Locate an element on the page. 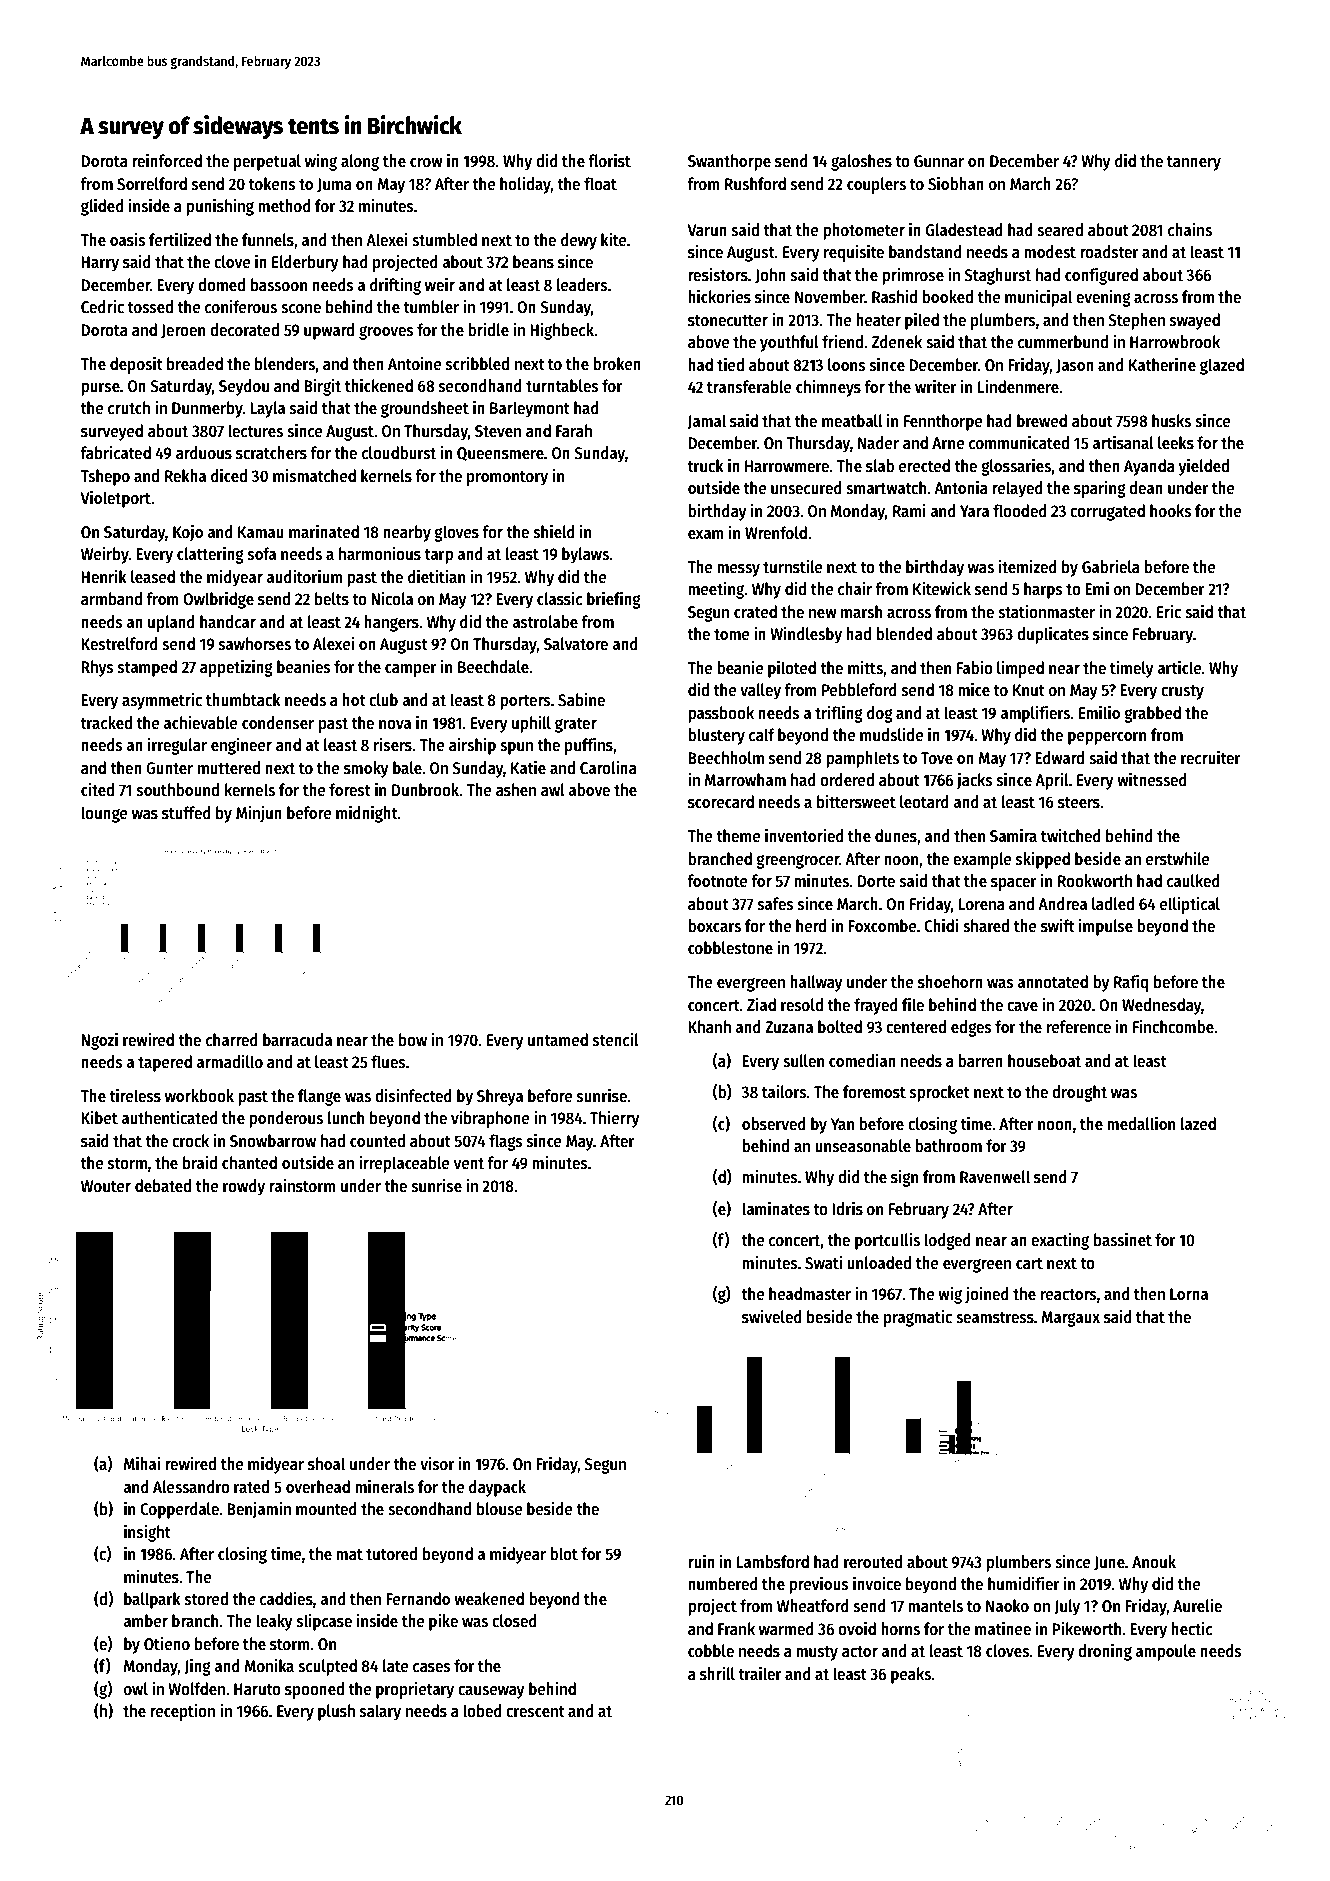 The width and height of the document is (1330, 1881). visor is located at coordinates (437, 1463).
